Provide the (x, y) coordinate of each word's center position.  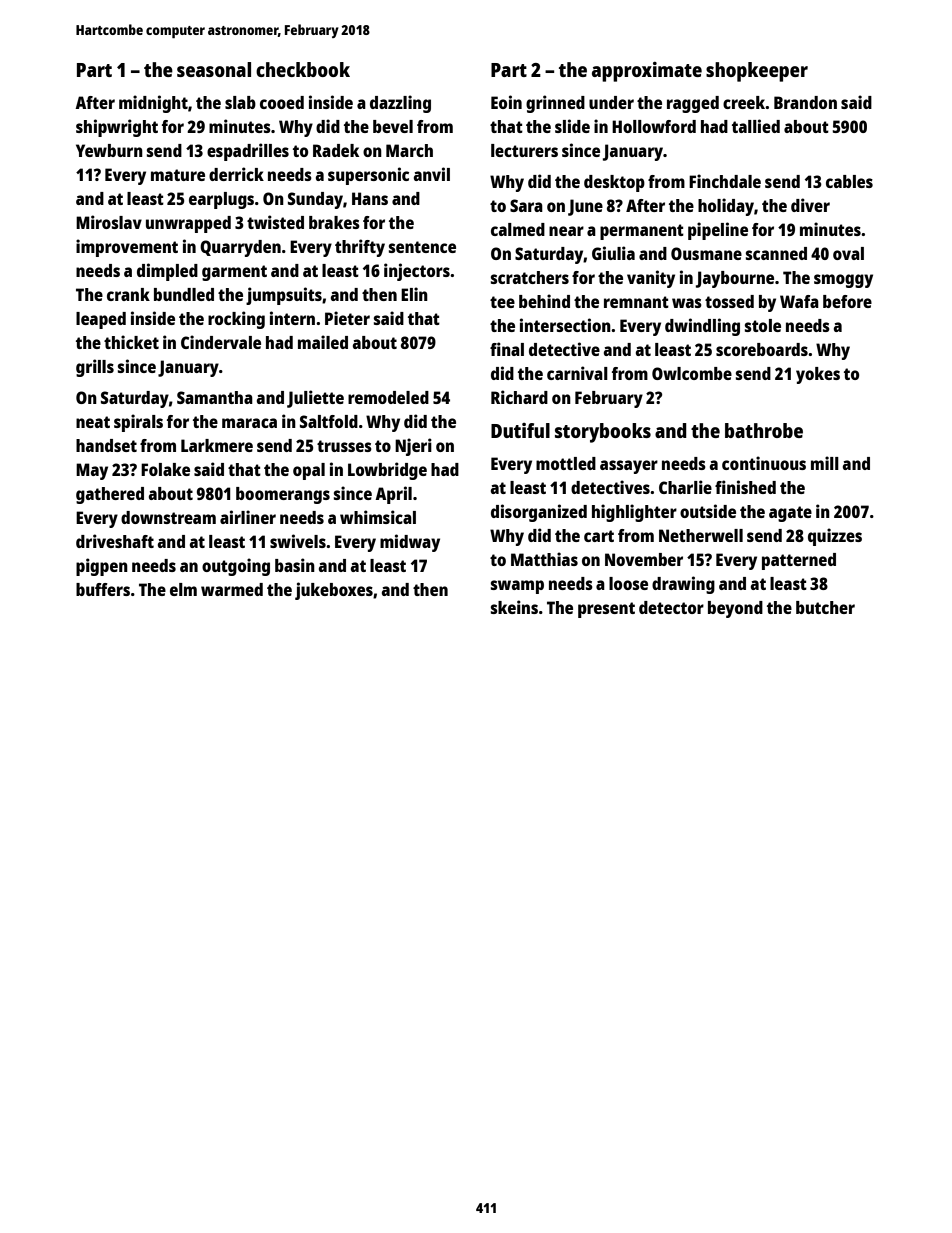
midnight (153, 104)
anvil (432, 174)
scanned (776, 253)
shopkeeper (757, 72)
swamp (517, 587)
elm (183, 589)
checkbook (303, 69)
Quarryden (240, 248)
